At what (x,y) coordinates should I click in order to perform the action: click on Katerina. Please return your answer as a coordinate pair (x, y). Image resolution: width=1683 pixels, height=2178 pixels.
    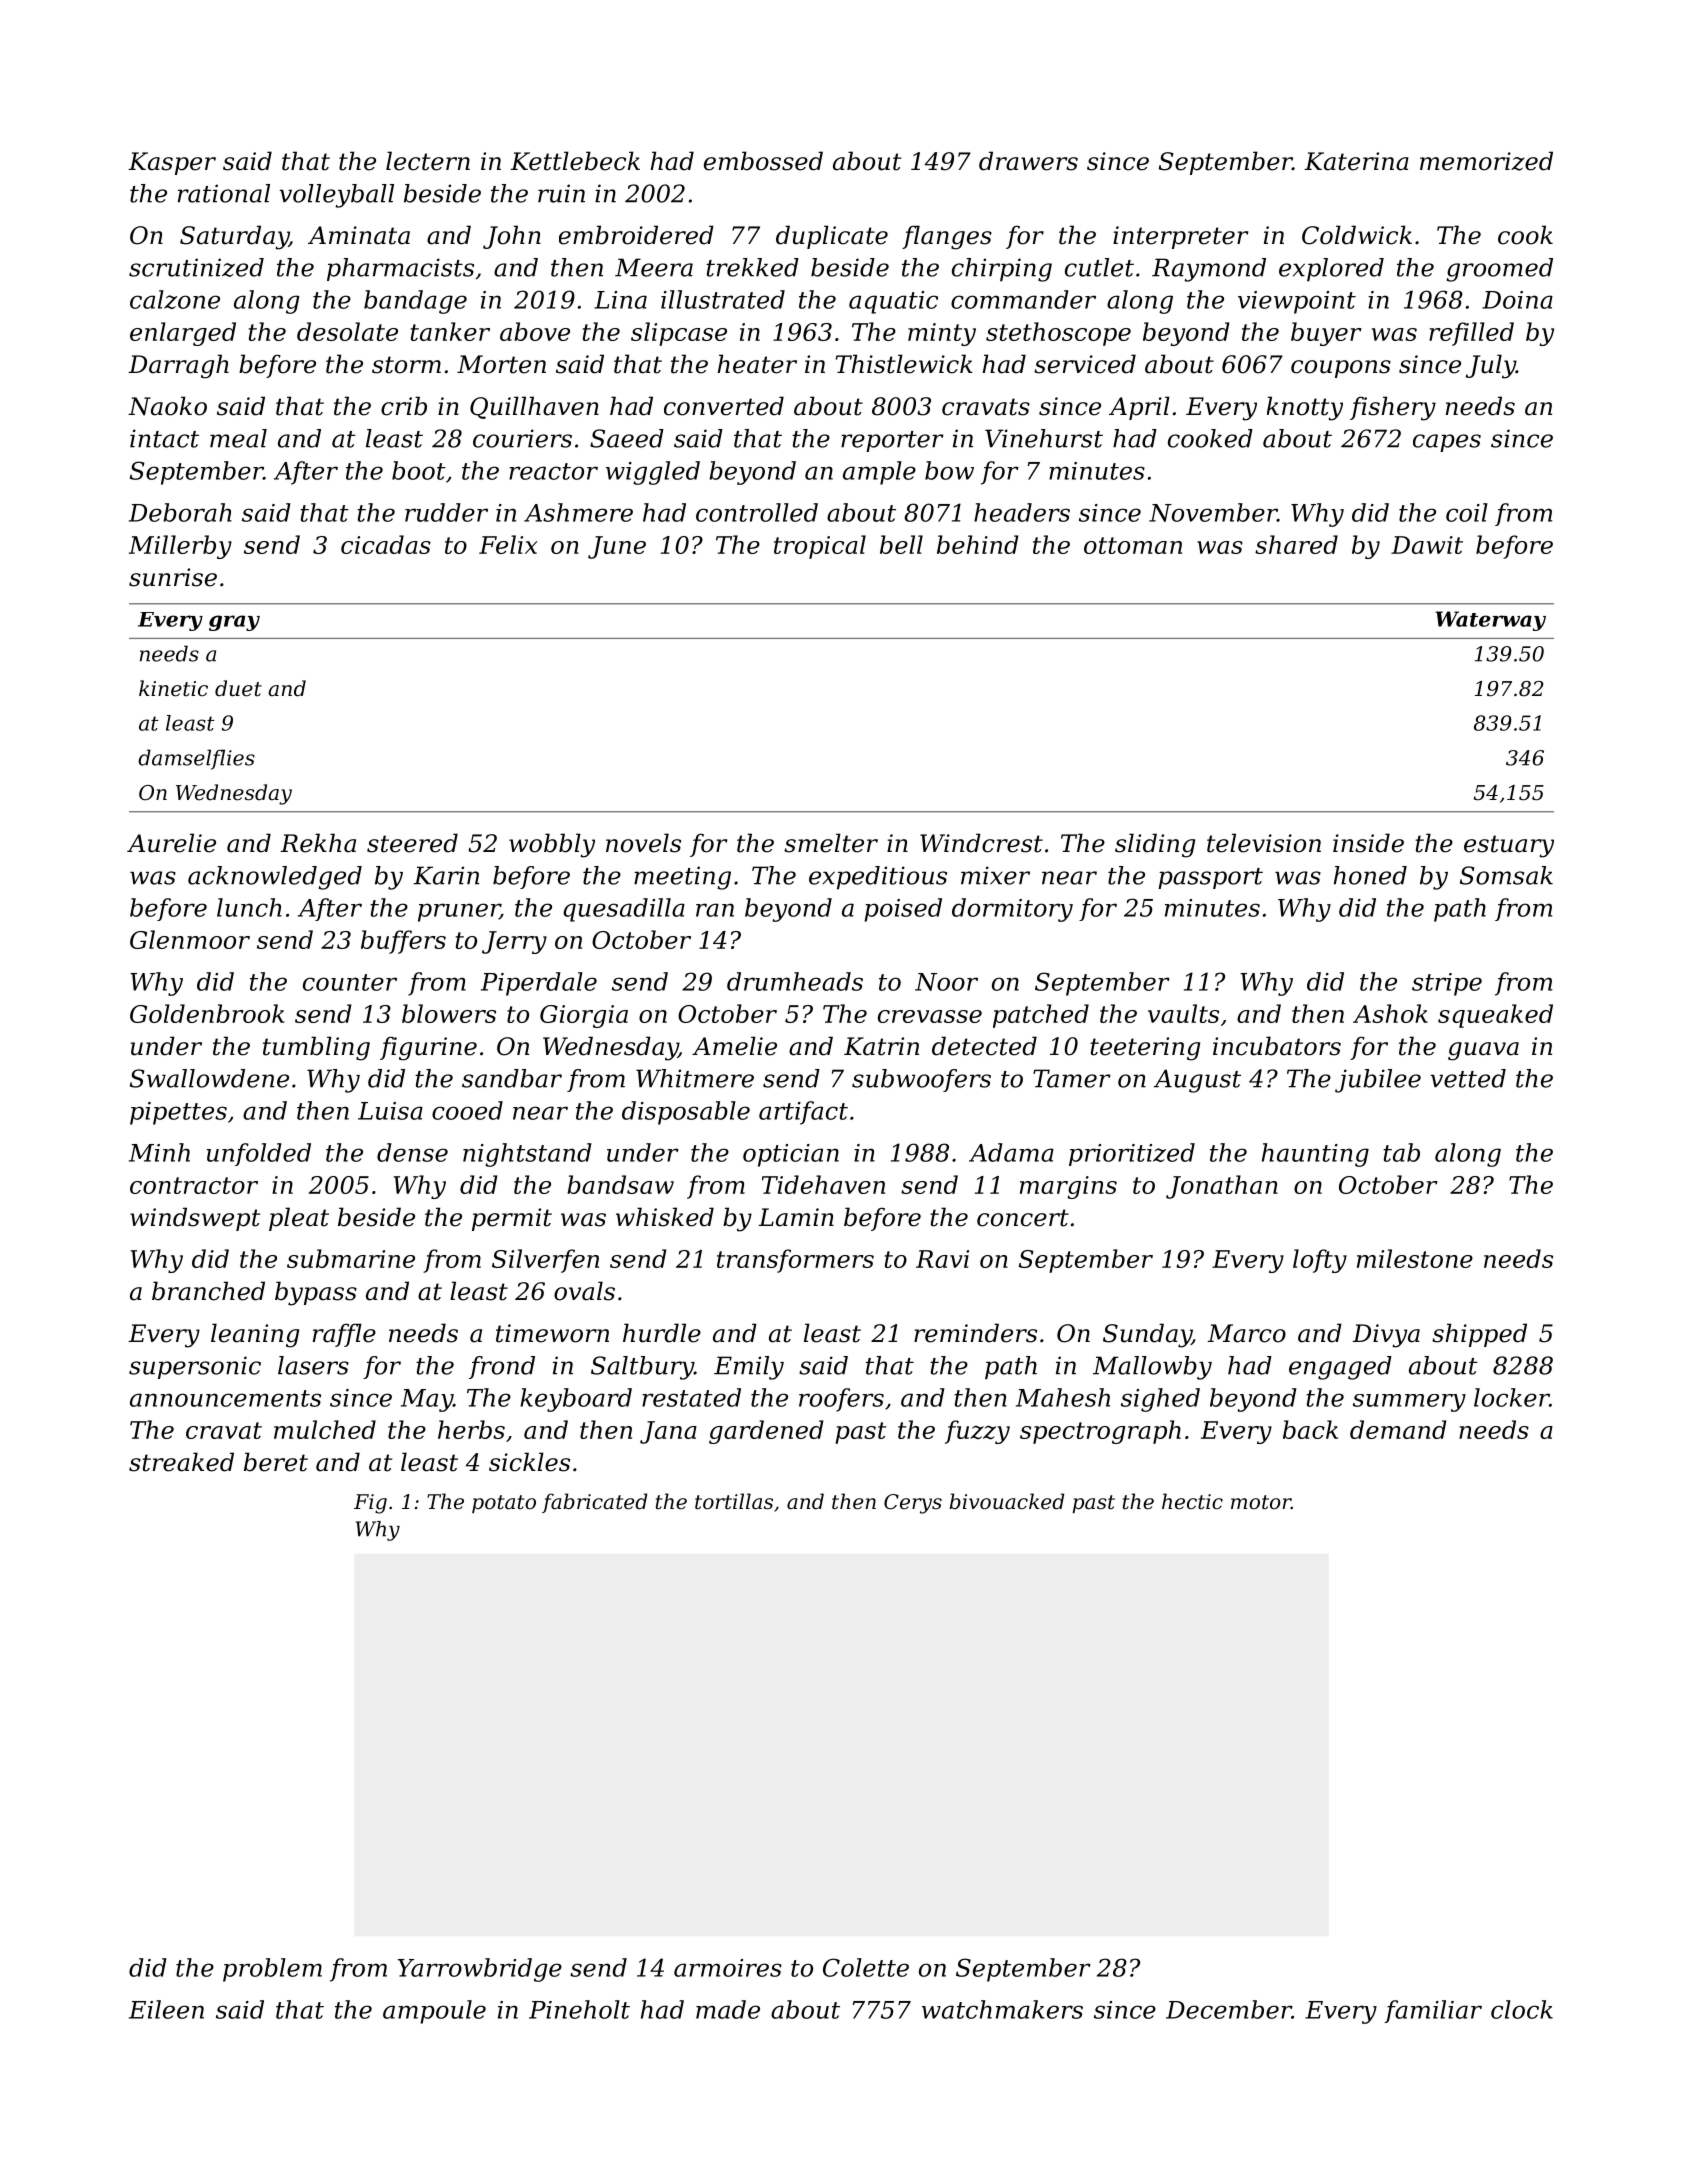
    Looking at the image, I should click on (1356, 161).
